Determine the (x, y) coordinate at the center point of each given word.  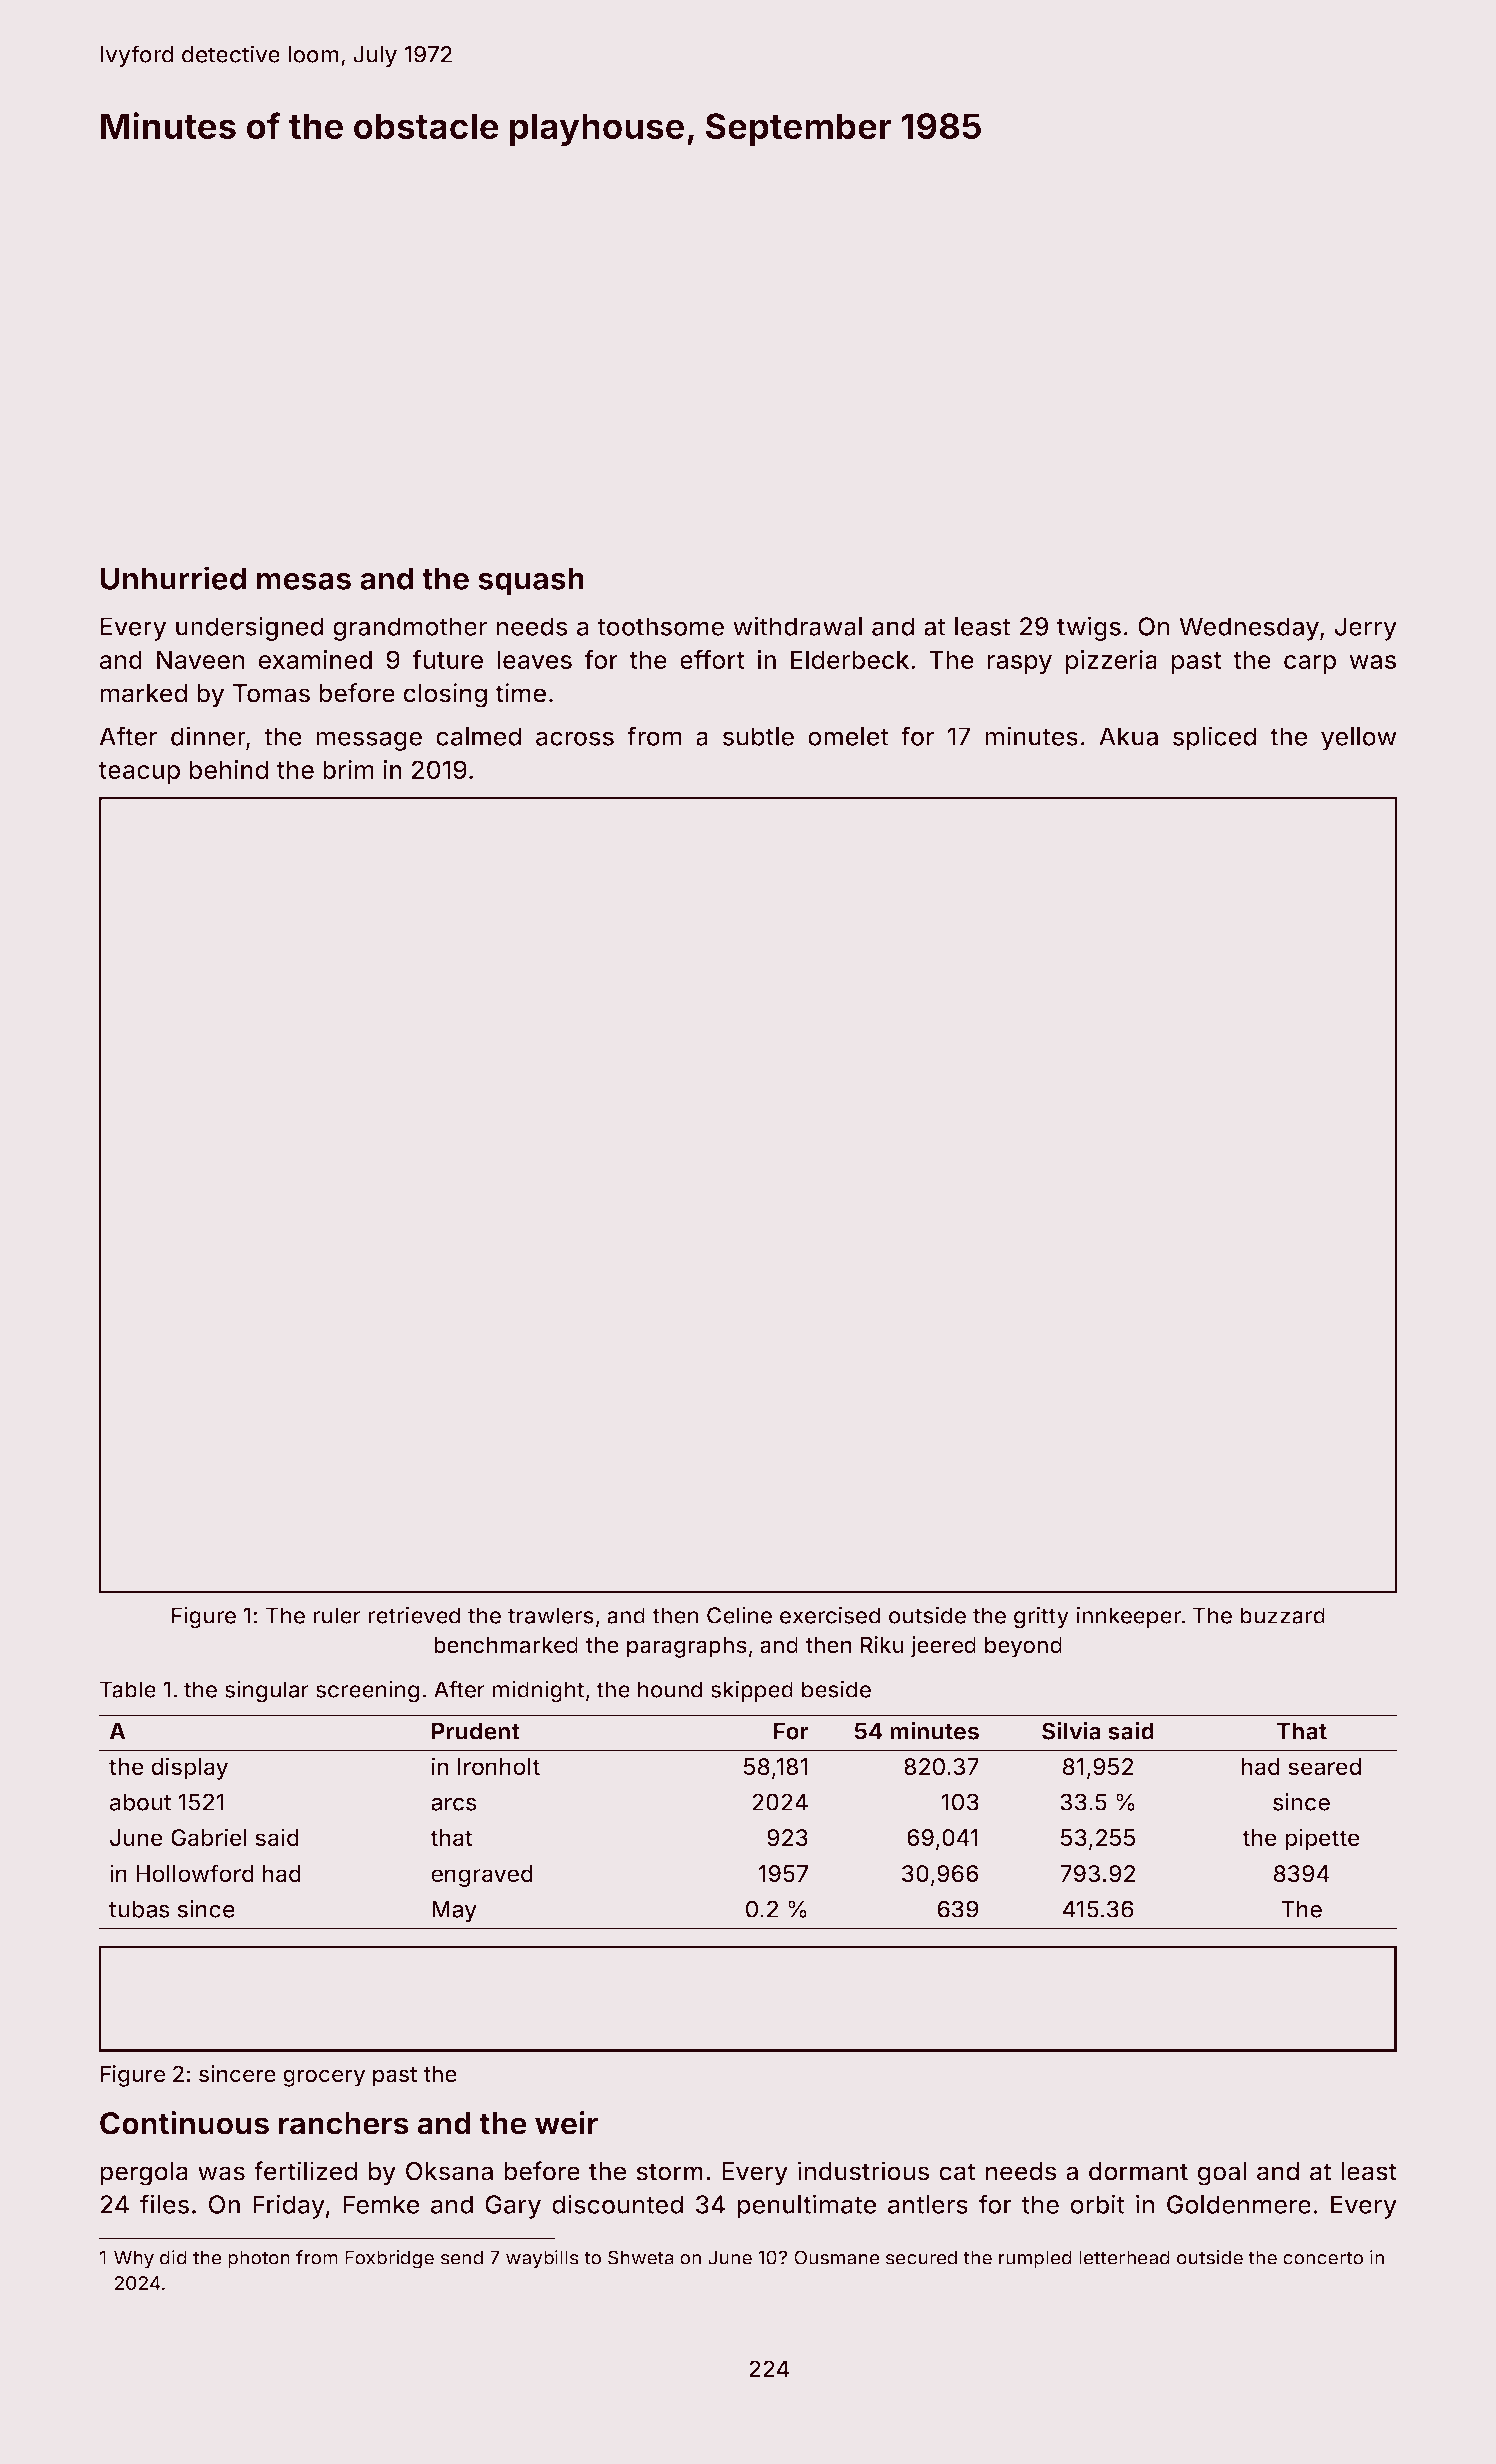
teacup (139, 773)
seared (1324, 1767)
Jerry (1366, 629)
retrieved (414, 1615)
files (164, 2204)
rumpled (1035, 2259)
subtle (758, 736)
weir (566, 2123)
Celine (739, 1615)
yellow (1359, 739)
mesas (304, 581)
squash (531, 581)
